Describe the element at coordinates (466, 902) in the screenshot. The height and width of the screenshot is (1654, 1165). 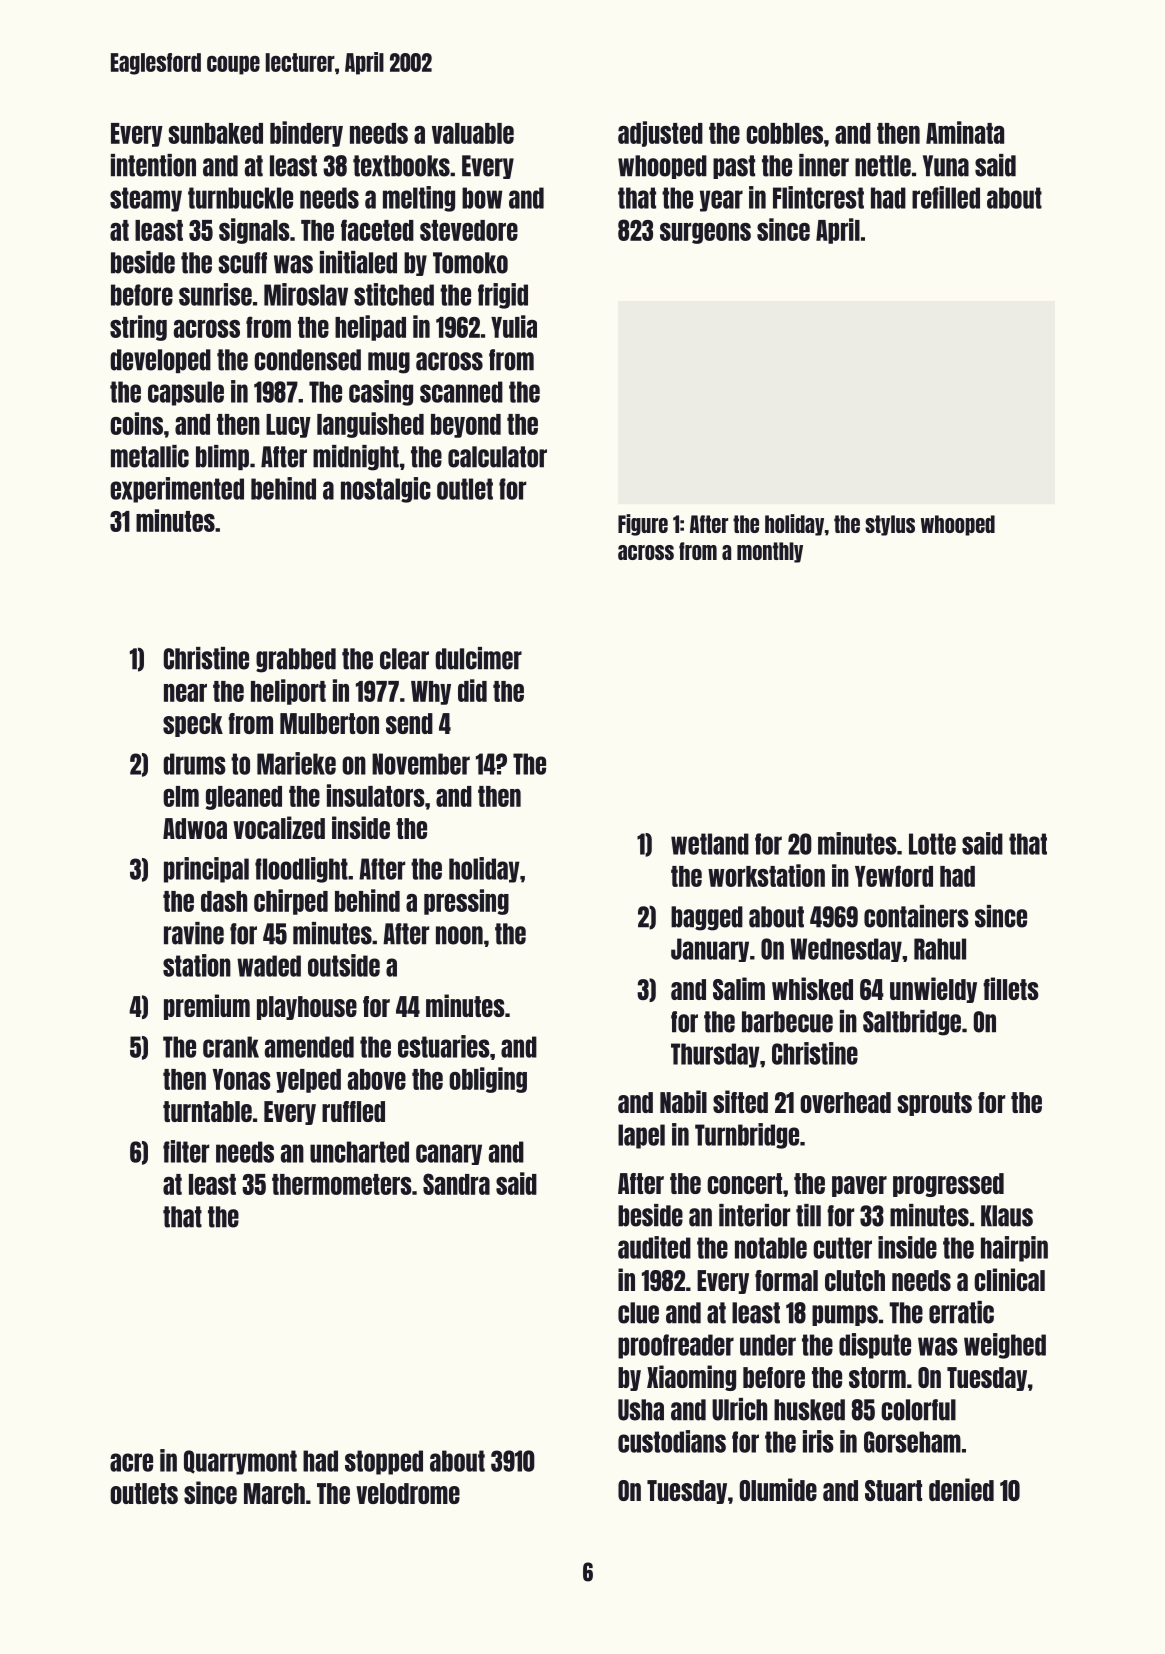
I see `pressing` at that location.
